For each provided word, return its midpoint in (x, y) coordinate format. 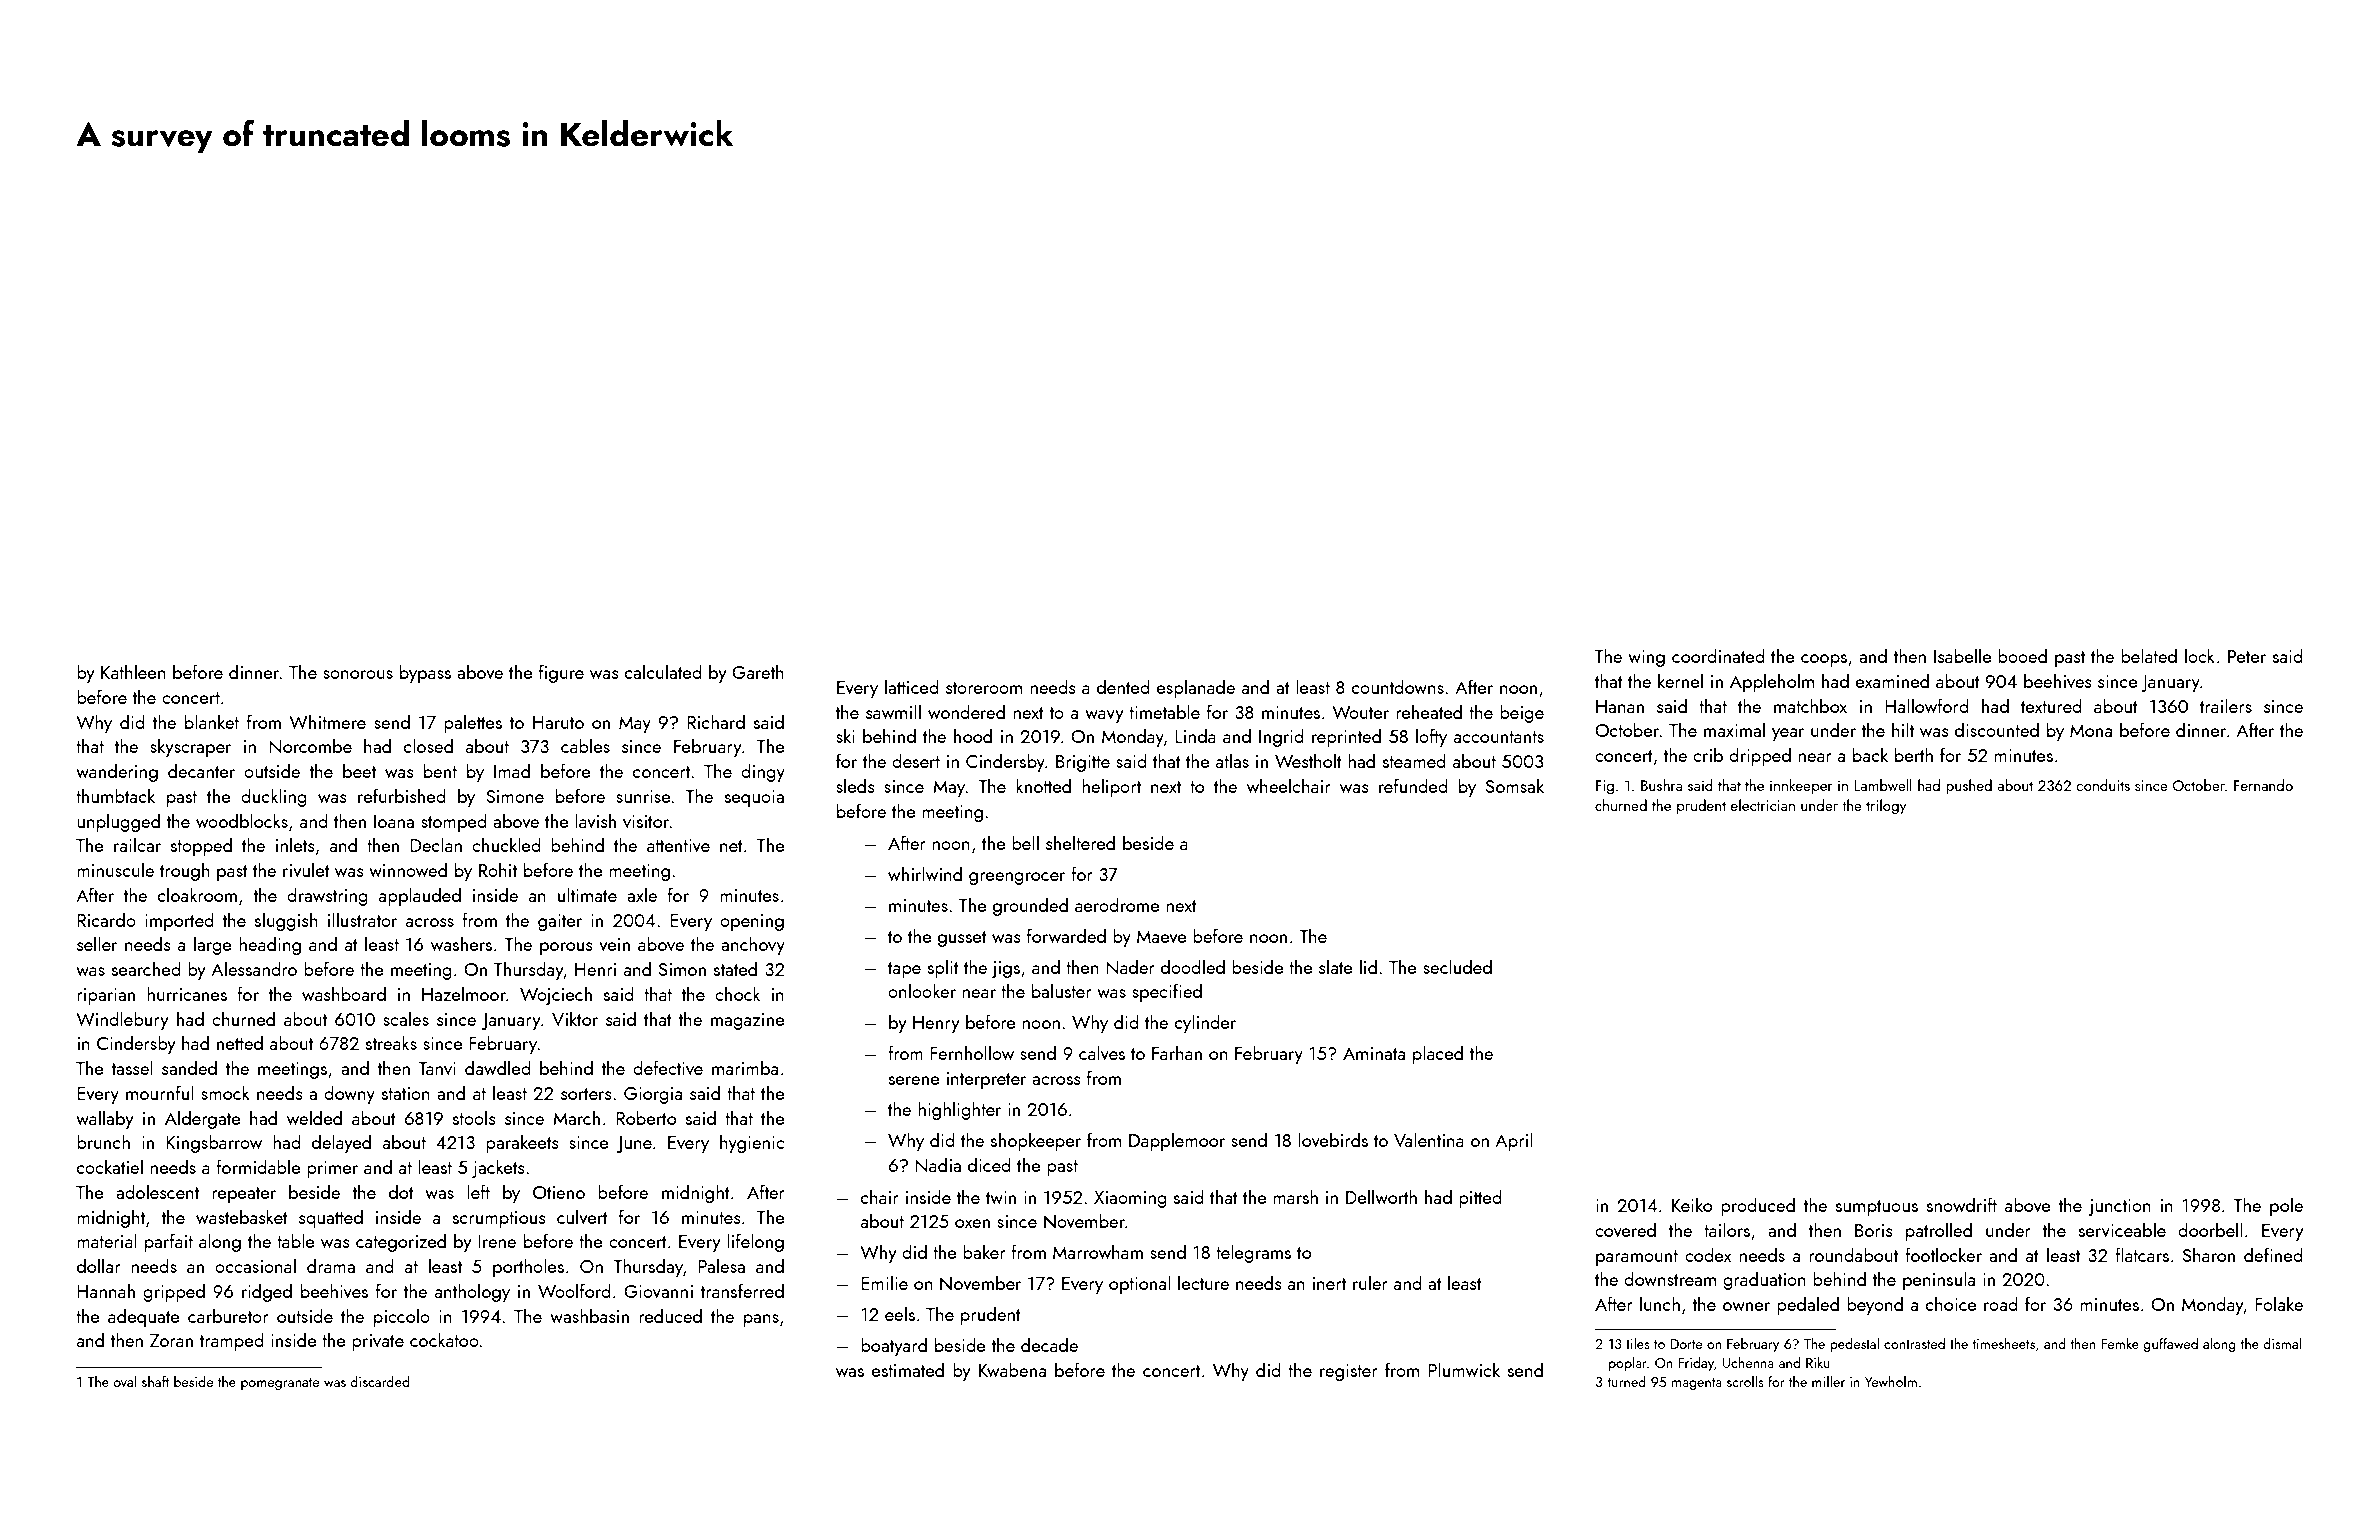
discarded (379, 1381)
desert (916, 760)
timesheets (2004, 1343)
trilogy (1886, 807)
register (1349, 1372)
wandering (117, 772)
